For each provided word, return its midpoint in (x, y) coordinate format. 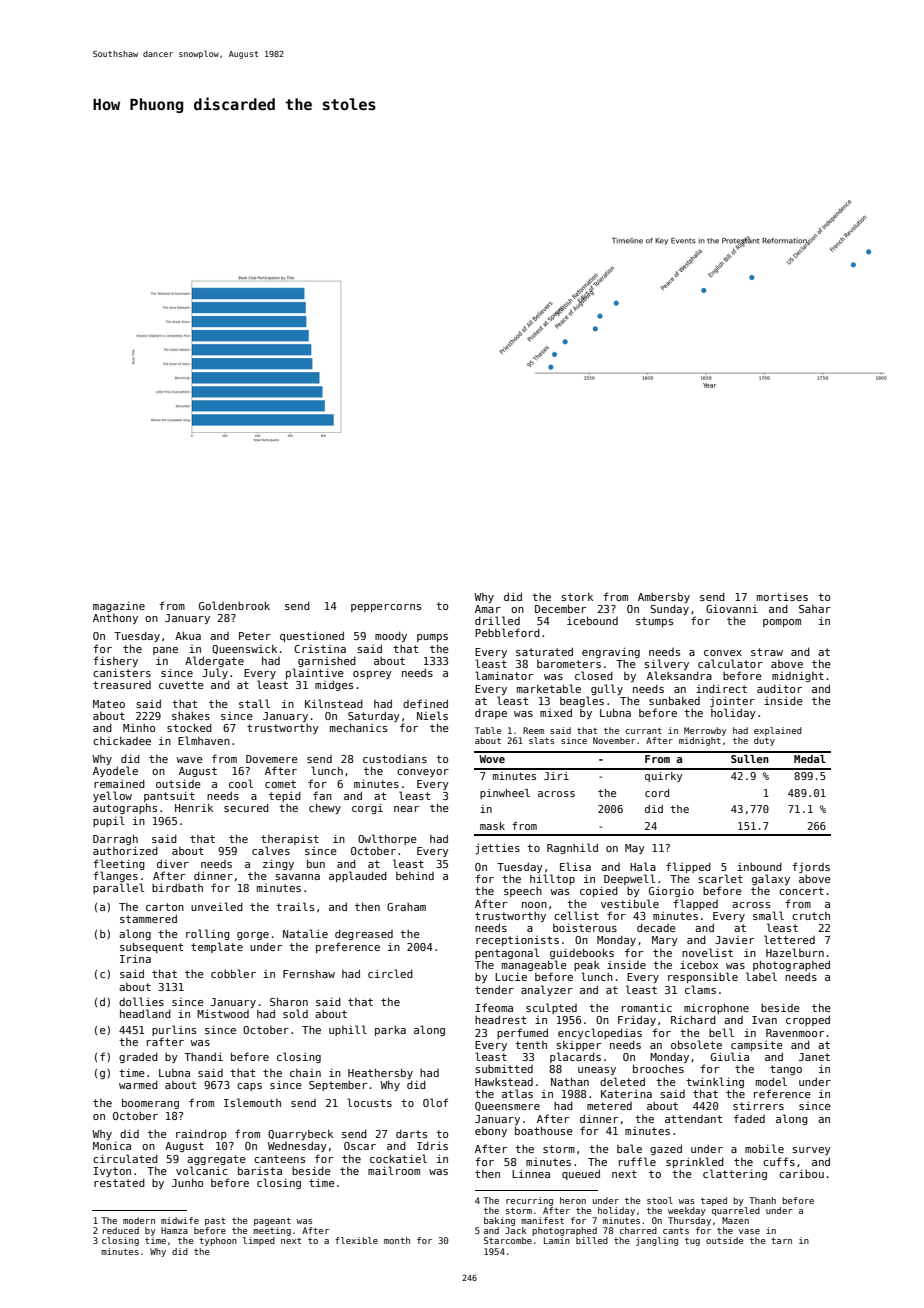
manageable (534, 965)
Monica (112, 1145)
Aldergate (214, 661)
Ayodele (115, 771)
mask (492, 826)
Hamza (174, 1230)
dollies (141, 1001)
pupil (109, 821)
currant (644, 731)
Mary (665, 941)
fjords (811, 867)
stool (660, 1200)
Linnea (531, 1173)
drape (491, 713)
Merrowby (705, 731)
